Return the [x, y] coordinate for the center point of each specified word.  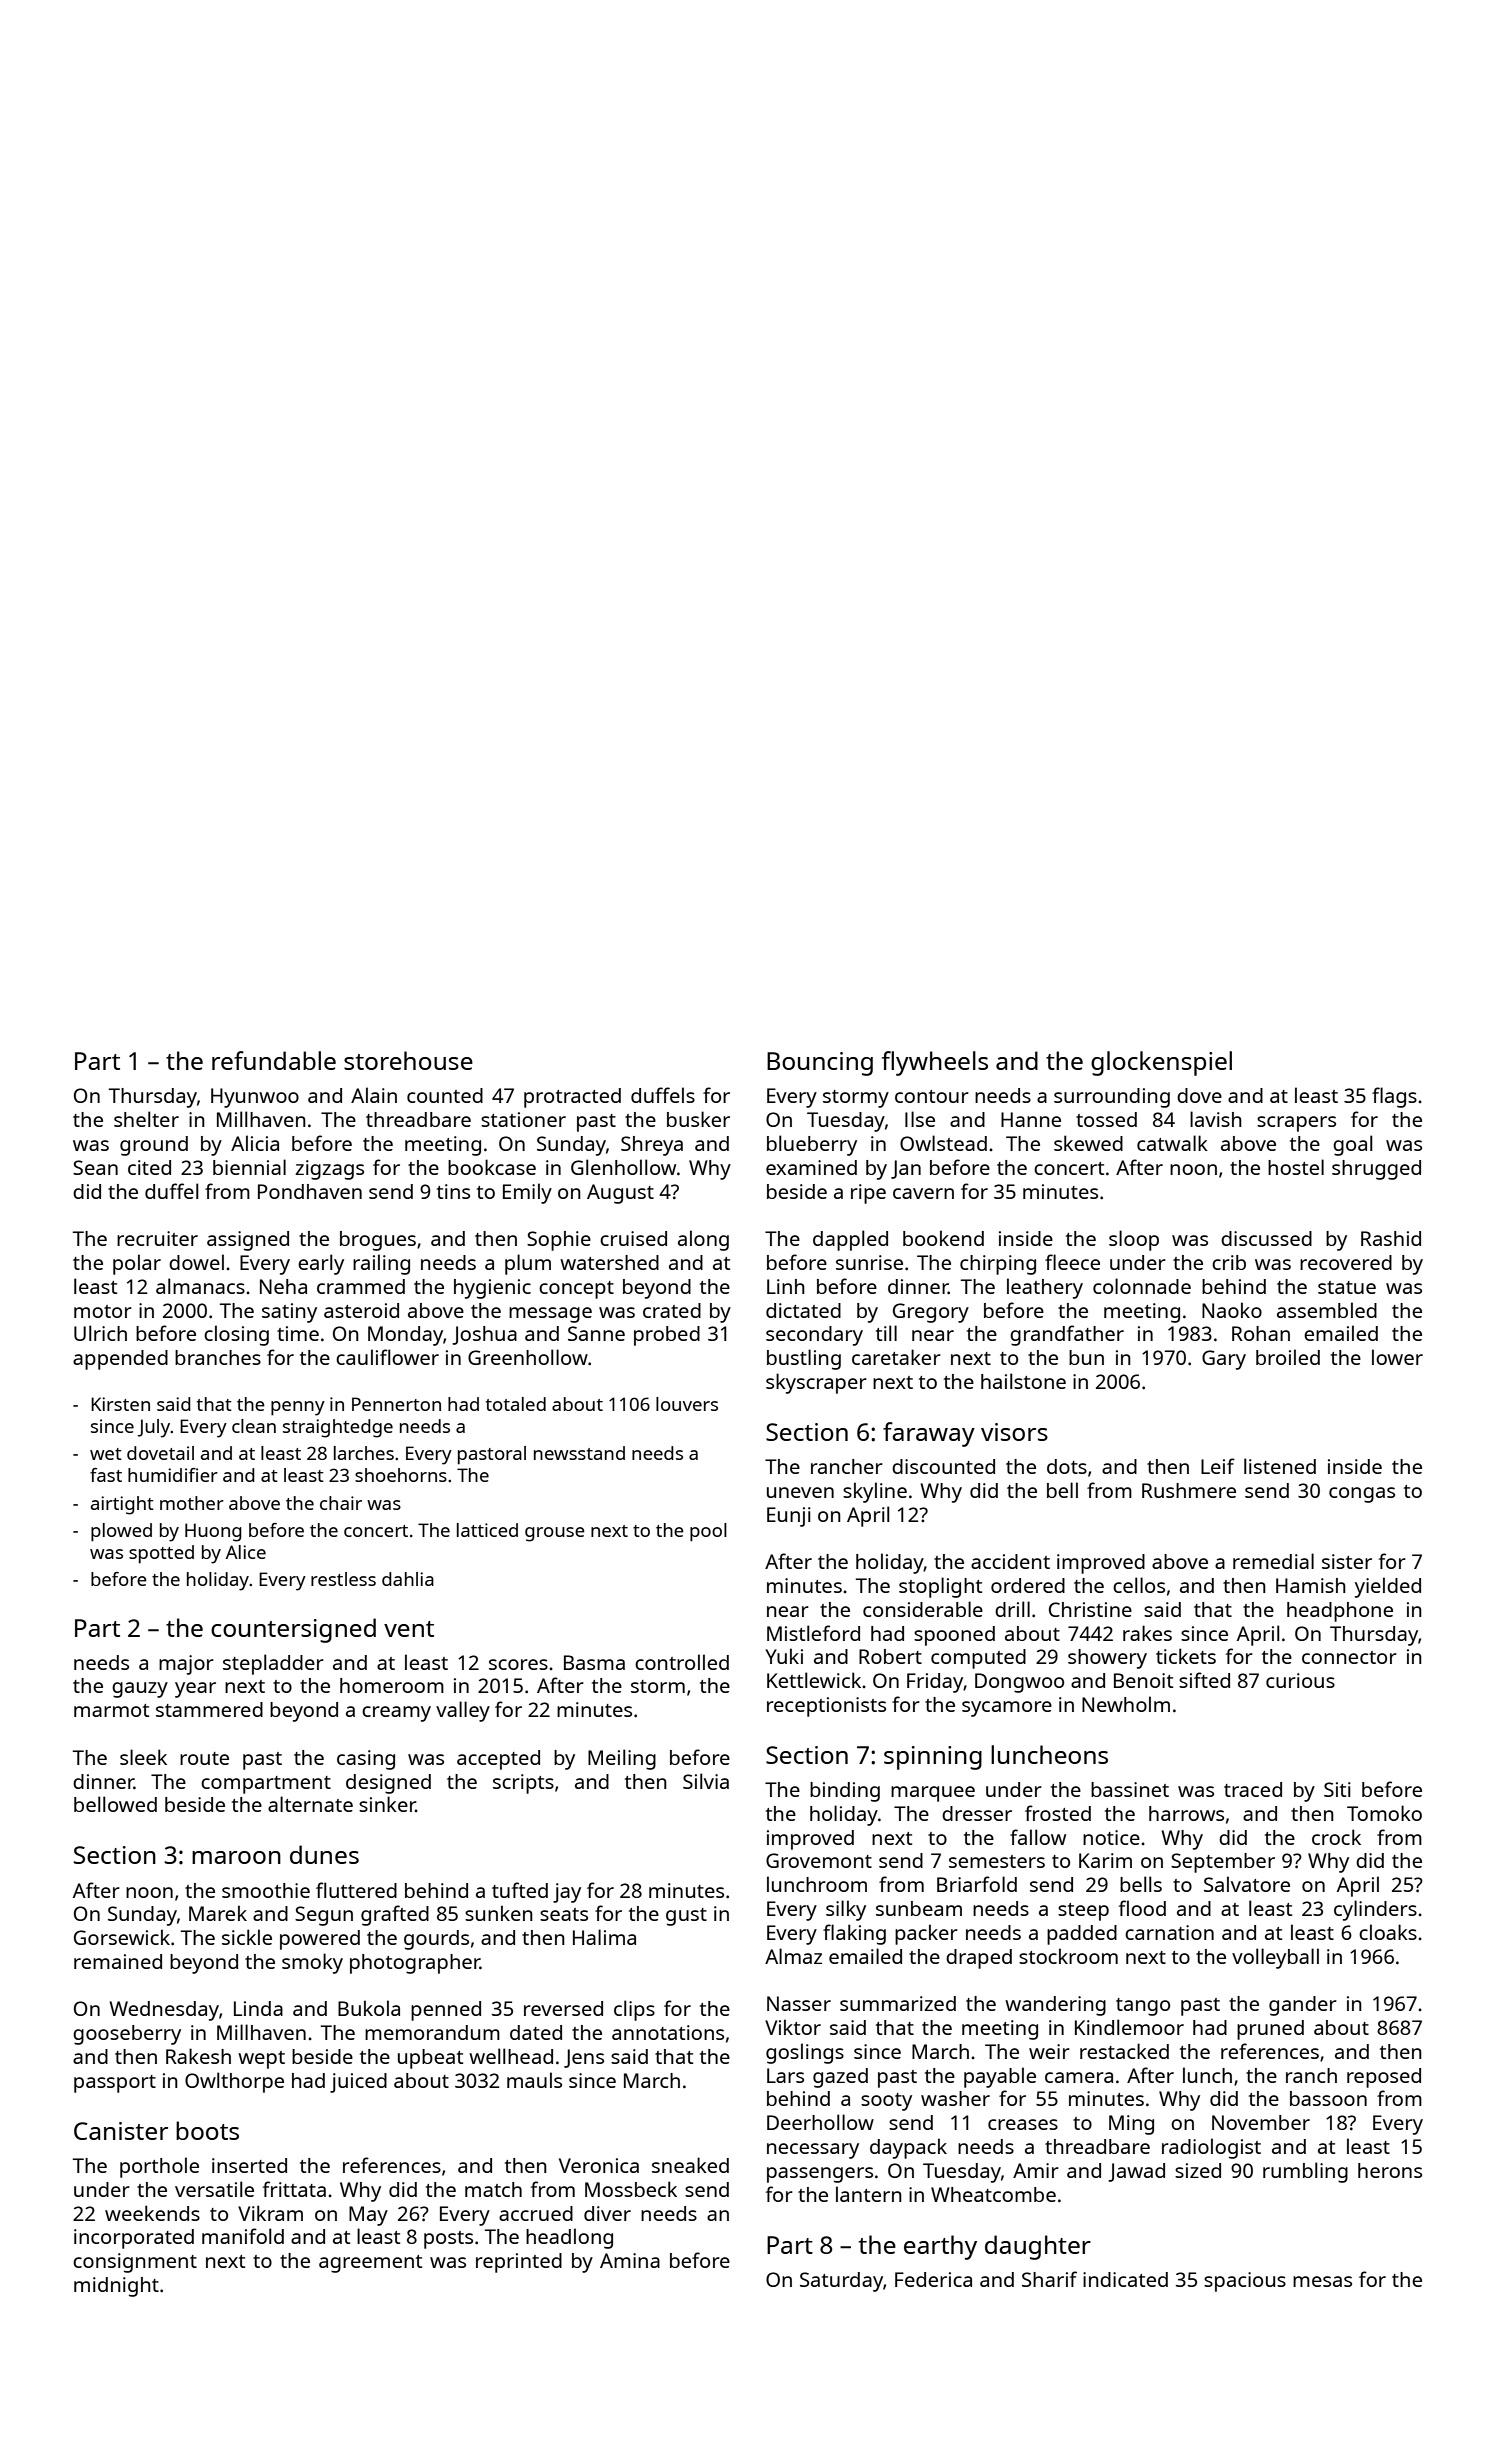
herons [1390, 2170]
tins [453, 1191]
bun [1086, 1357]
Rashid [1391, 1238]
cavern [923, 1193]
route [204, 1758]
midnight [116, 2287]
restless [343, 1579]
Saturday [841, 2282]
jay [567, 1893]
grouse [555, 1534]
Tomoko [1384, 1813]
